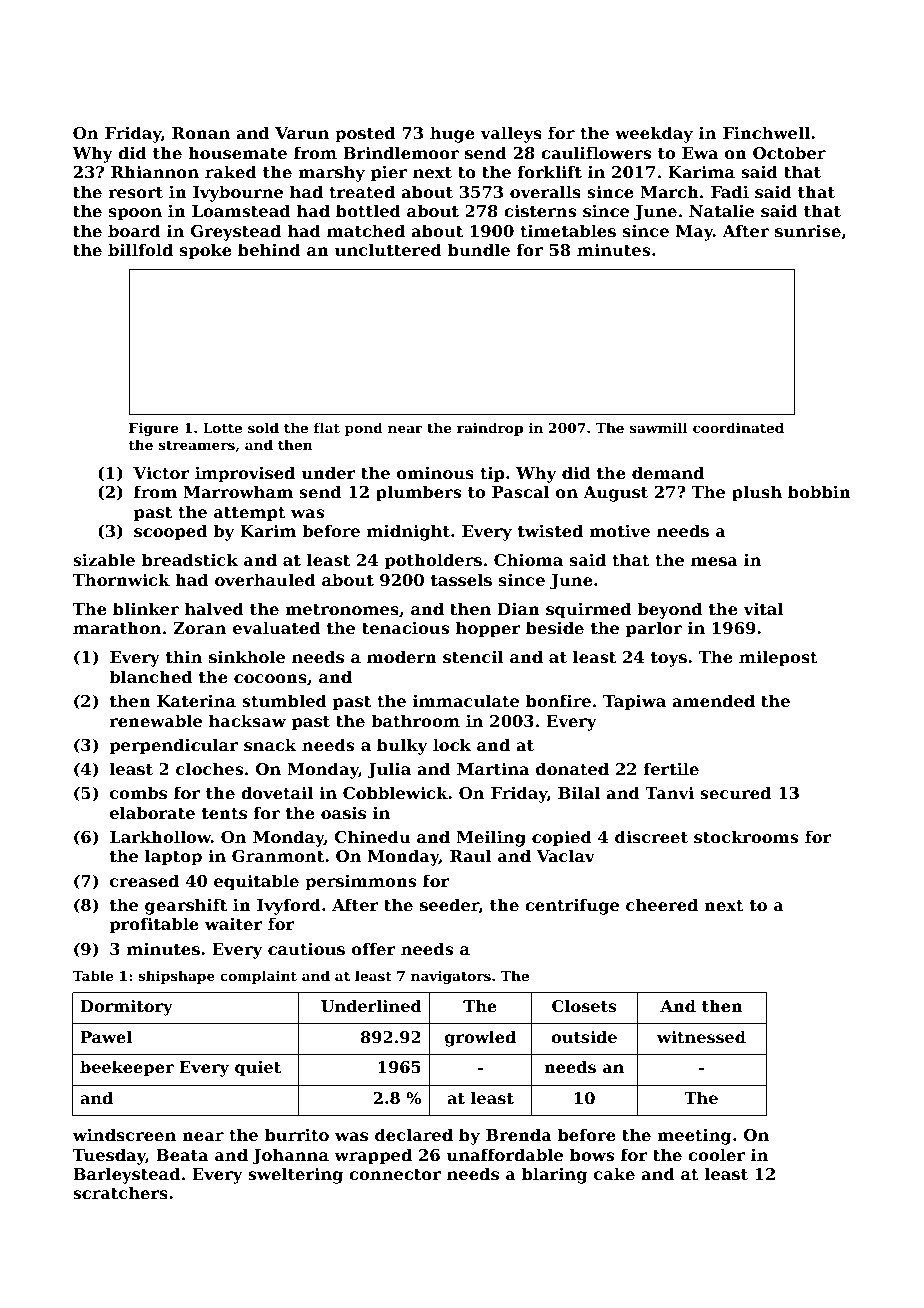  Describe the element at coordinates (654, 134) in the screenshot. I see `weekday` at that location.
